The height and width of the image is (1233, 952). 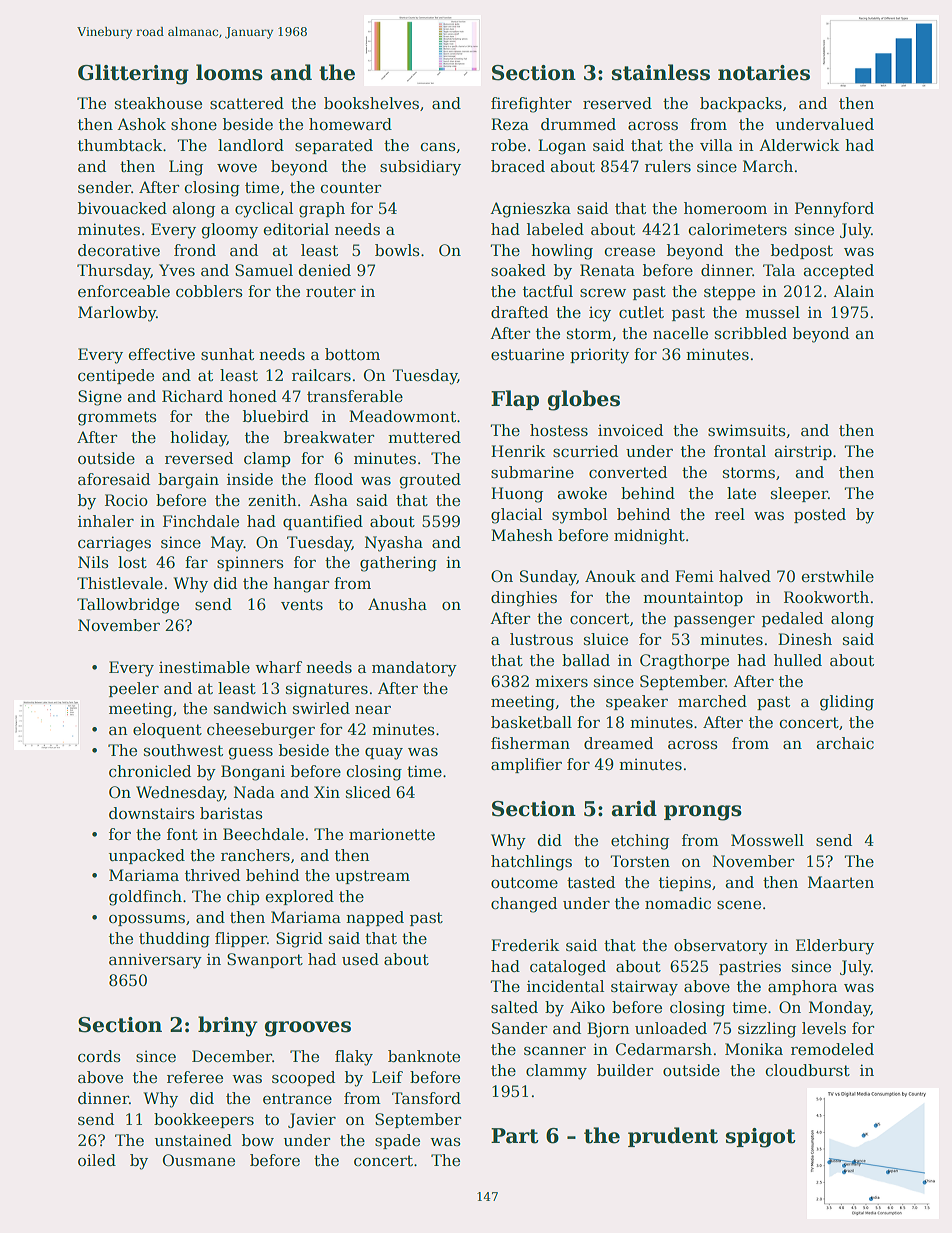 I want to click on stairway, so click(x=644, y=988).
